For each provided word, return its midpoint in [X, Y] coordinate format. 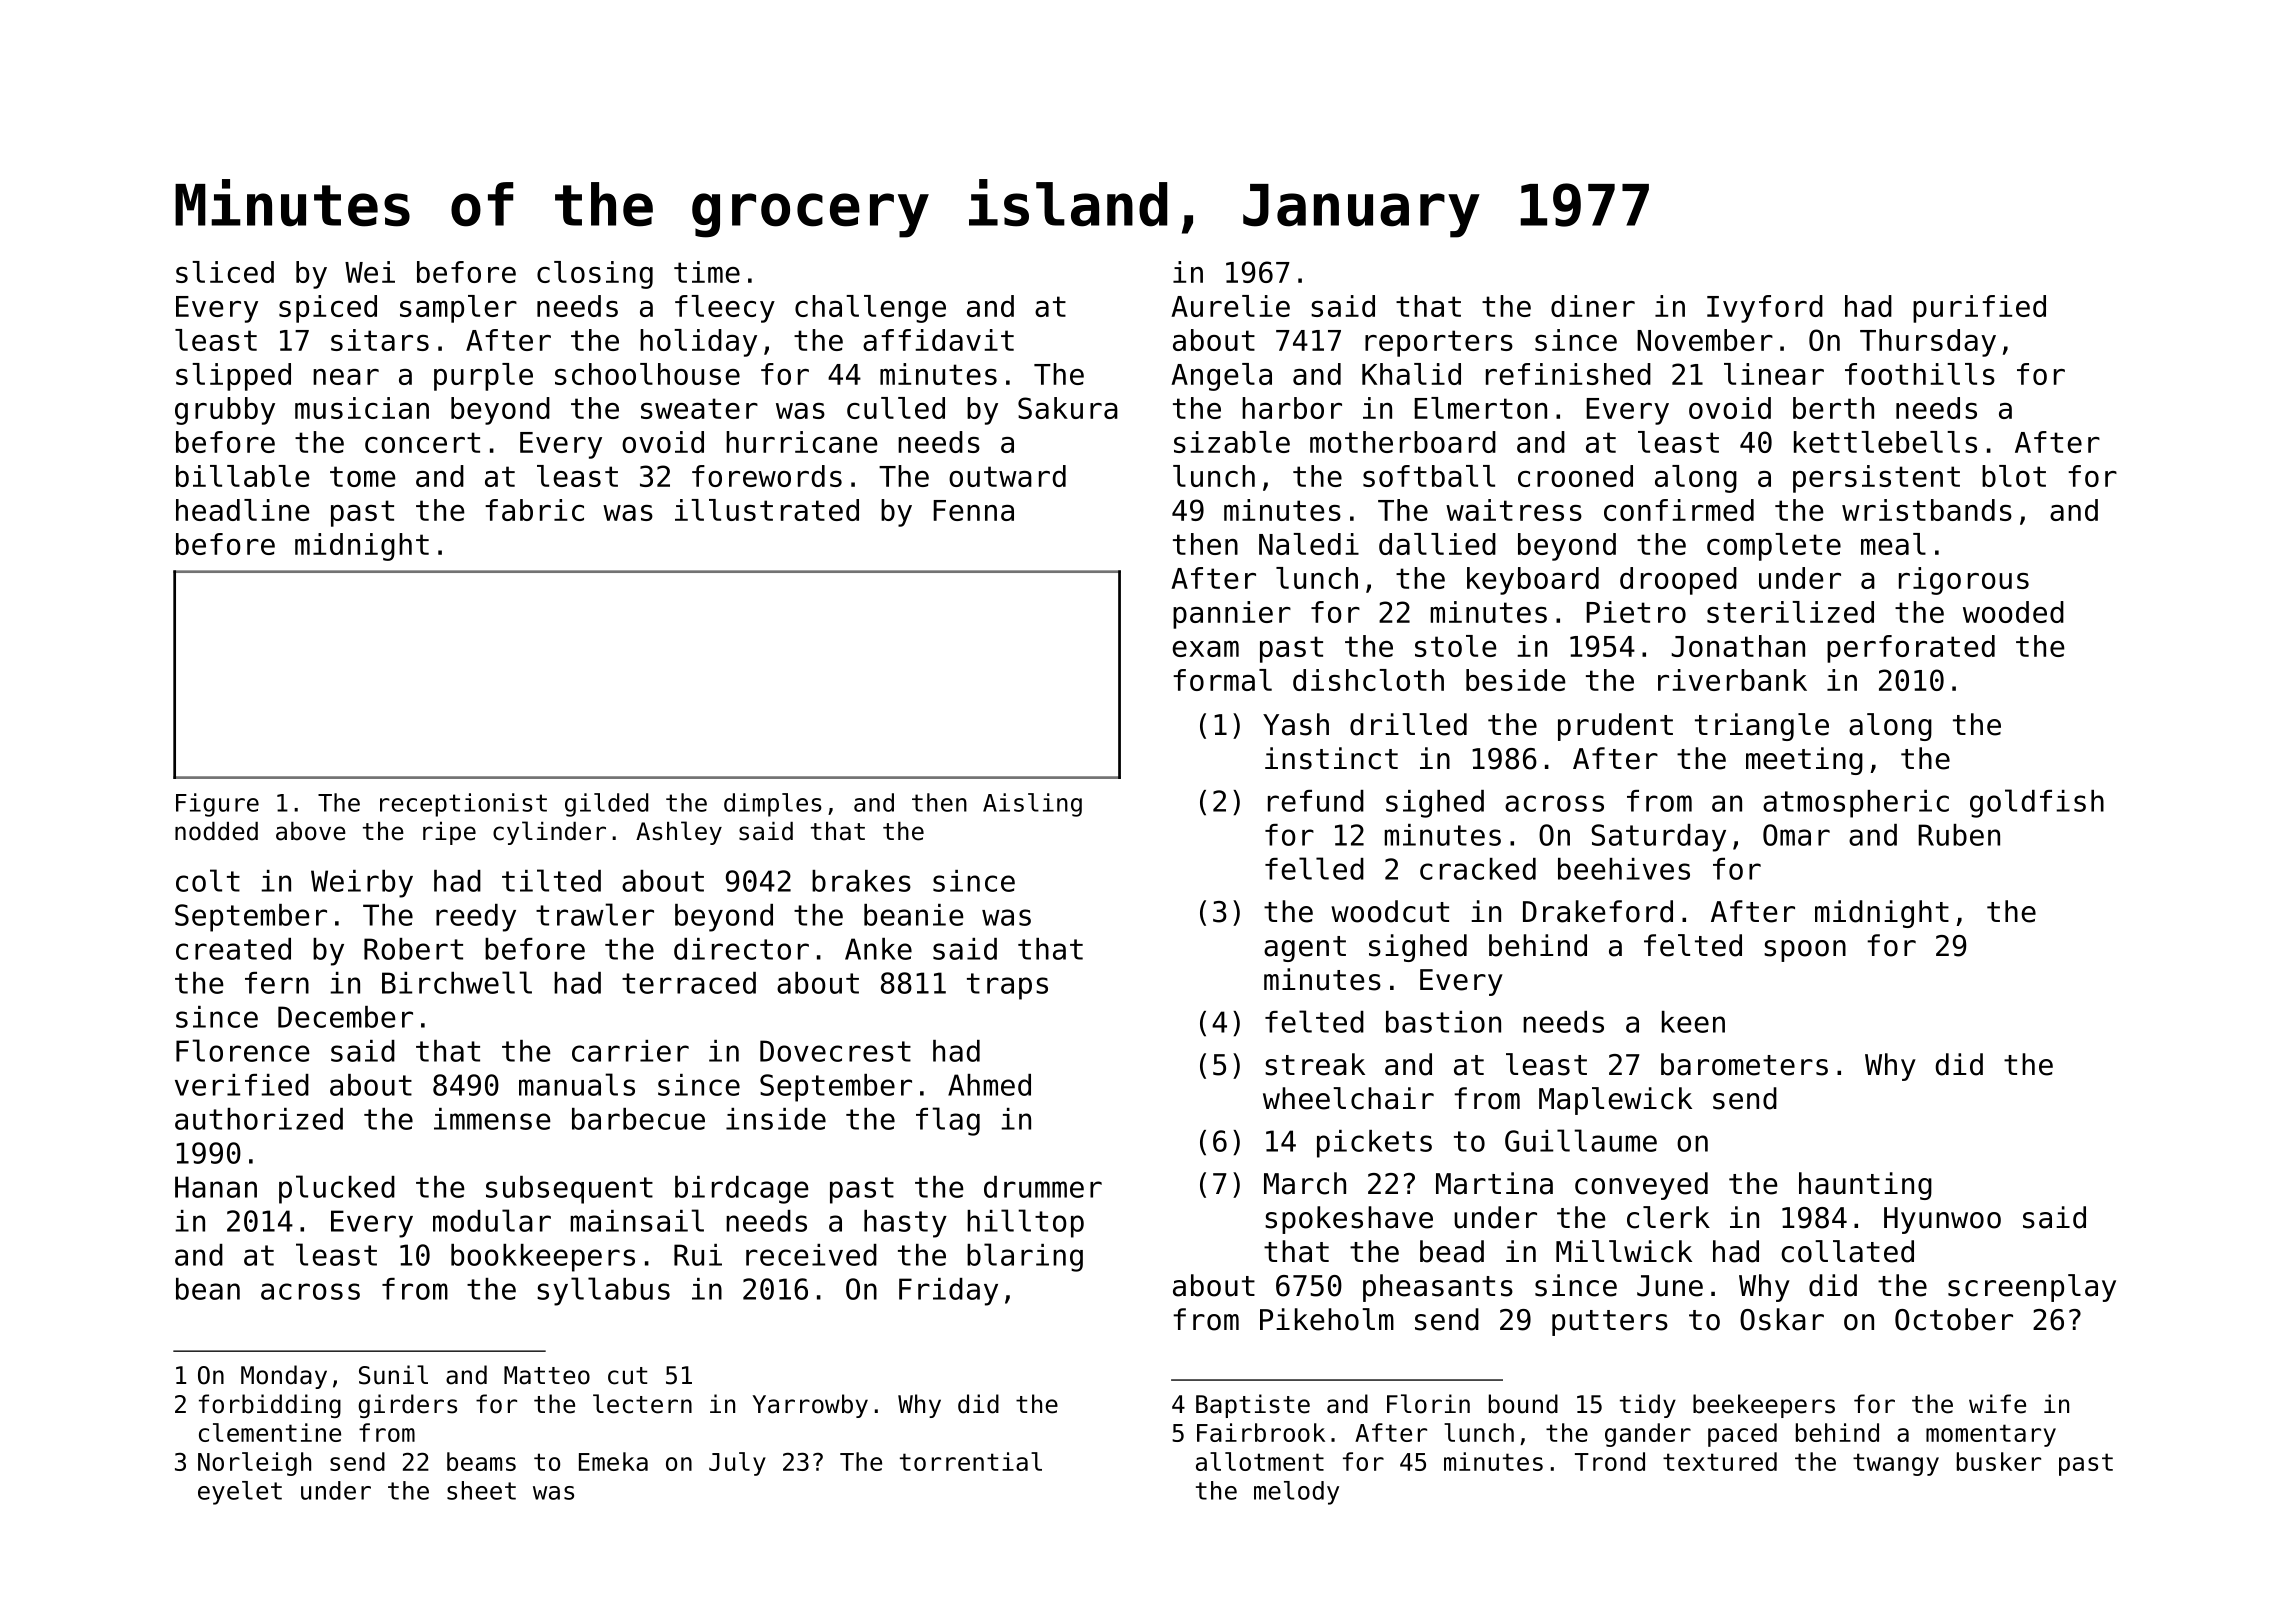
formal [1222, 680]
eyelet [240, 1493]
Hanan [216, 1187]
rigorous [1964, 581]
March [1305, 1183]
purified [1979, 309]
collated [1847, 1251]
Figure [217, 805]
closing [595, 275]
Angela [1221, 377]
